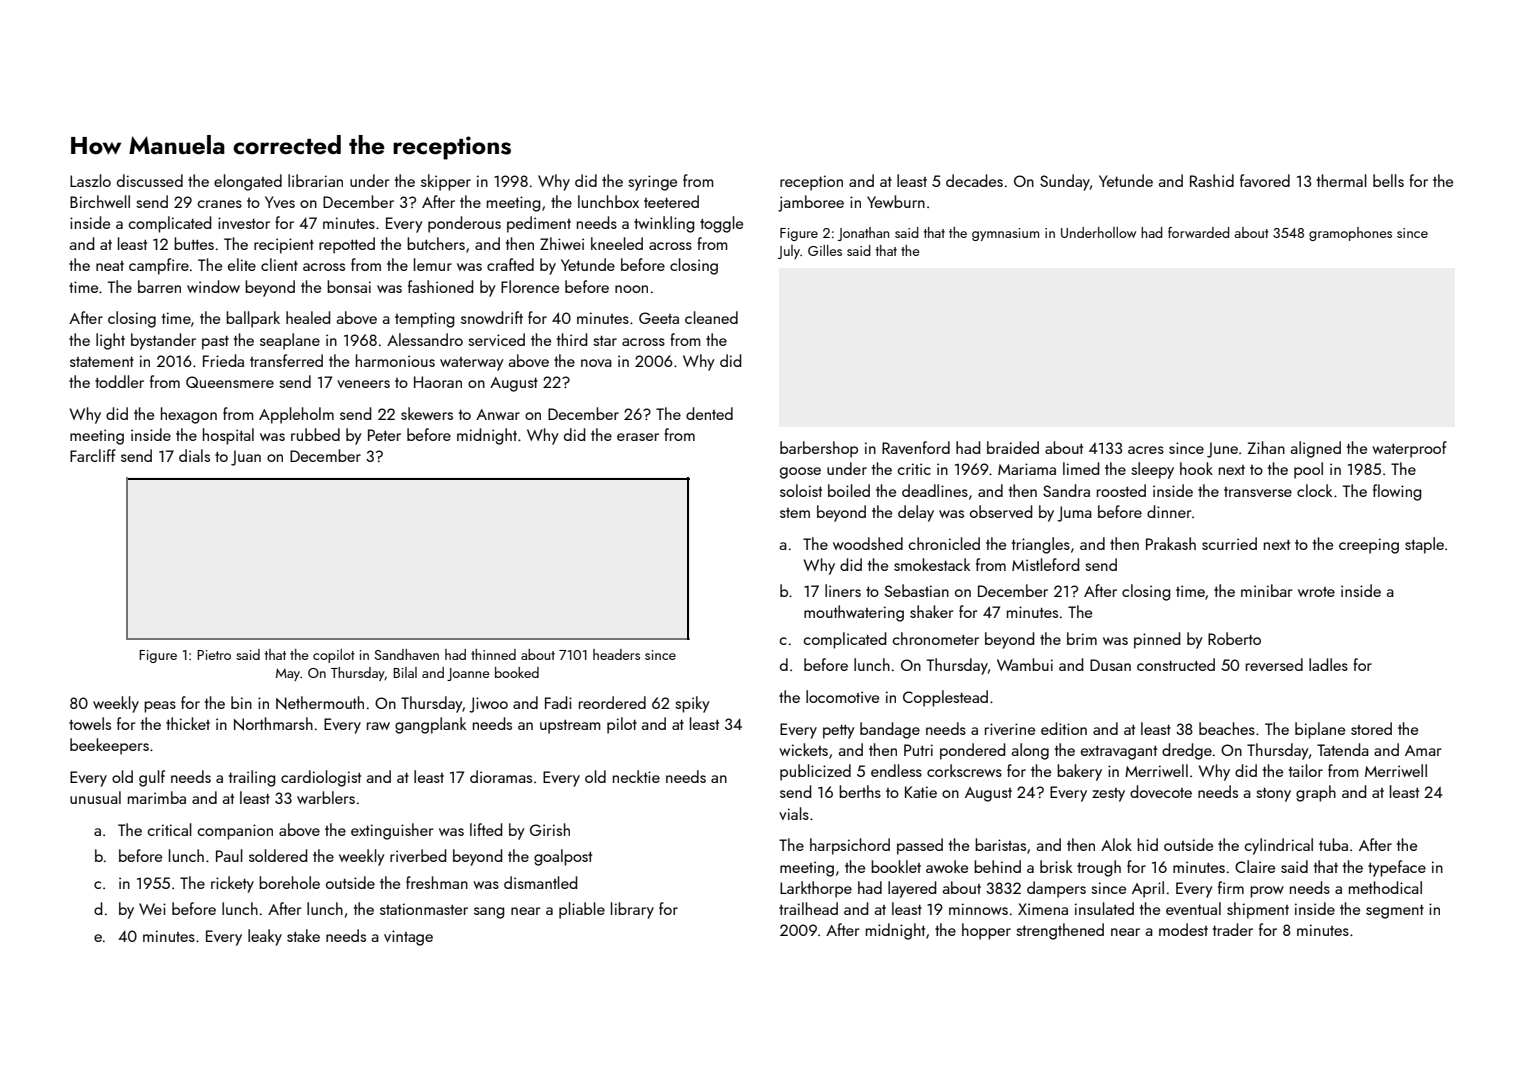 This screenshot has width=1525, height=1078. What do you see at coordinates (1212, 180) in the screenshot?
I see `Rashid` at bounding box center [1212, 180].
